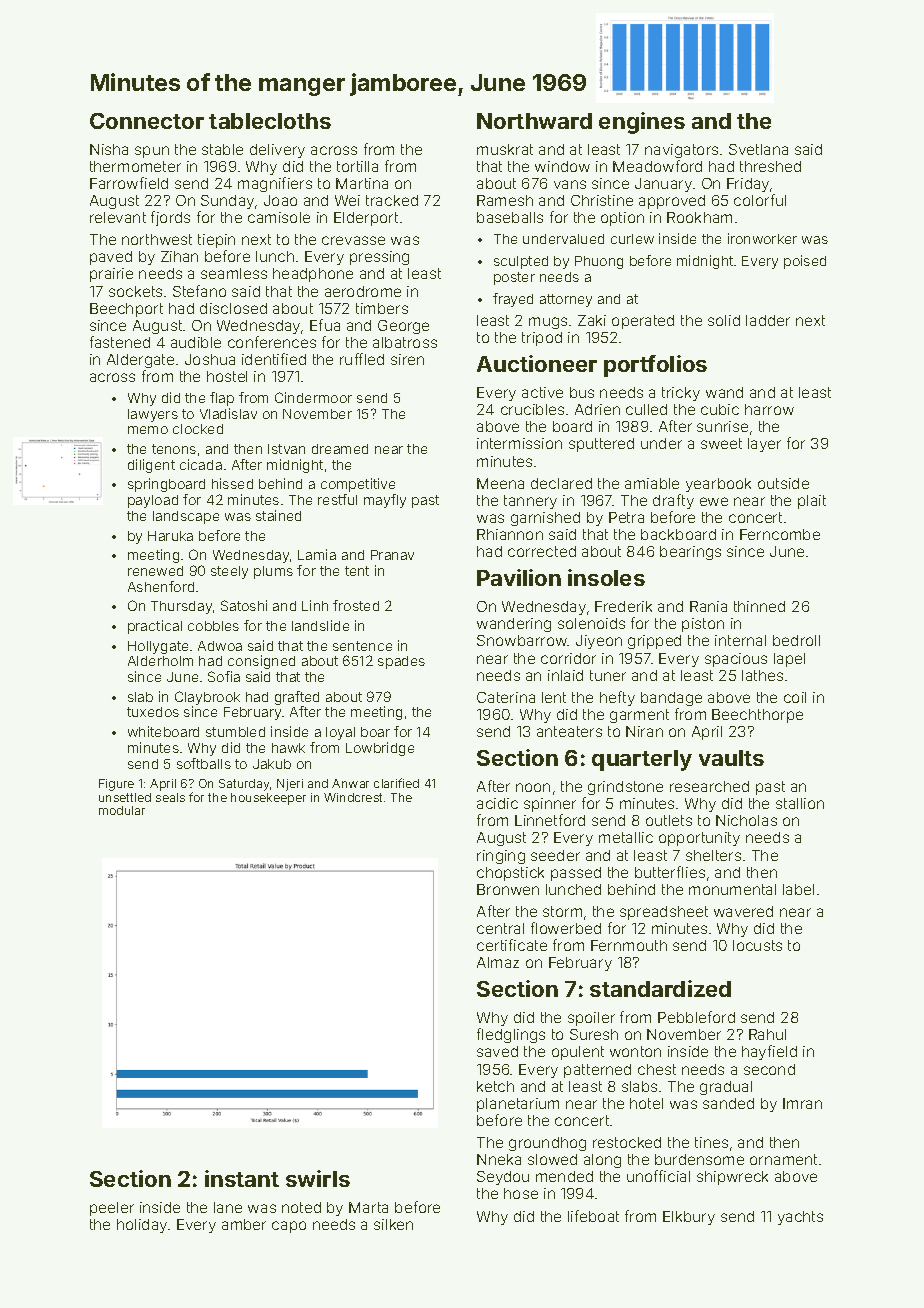 The height and width of the screenshot is (1308, 924). Describe the element at coordinates (161, 586) in the screenshot. I see `Ashenford` at that location.
